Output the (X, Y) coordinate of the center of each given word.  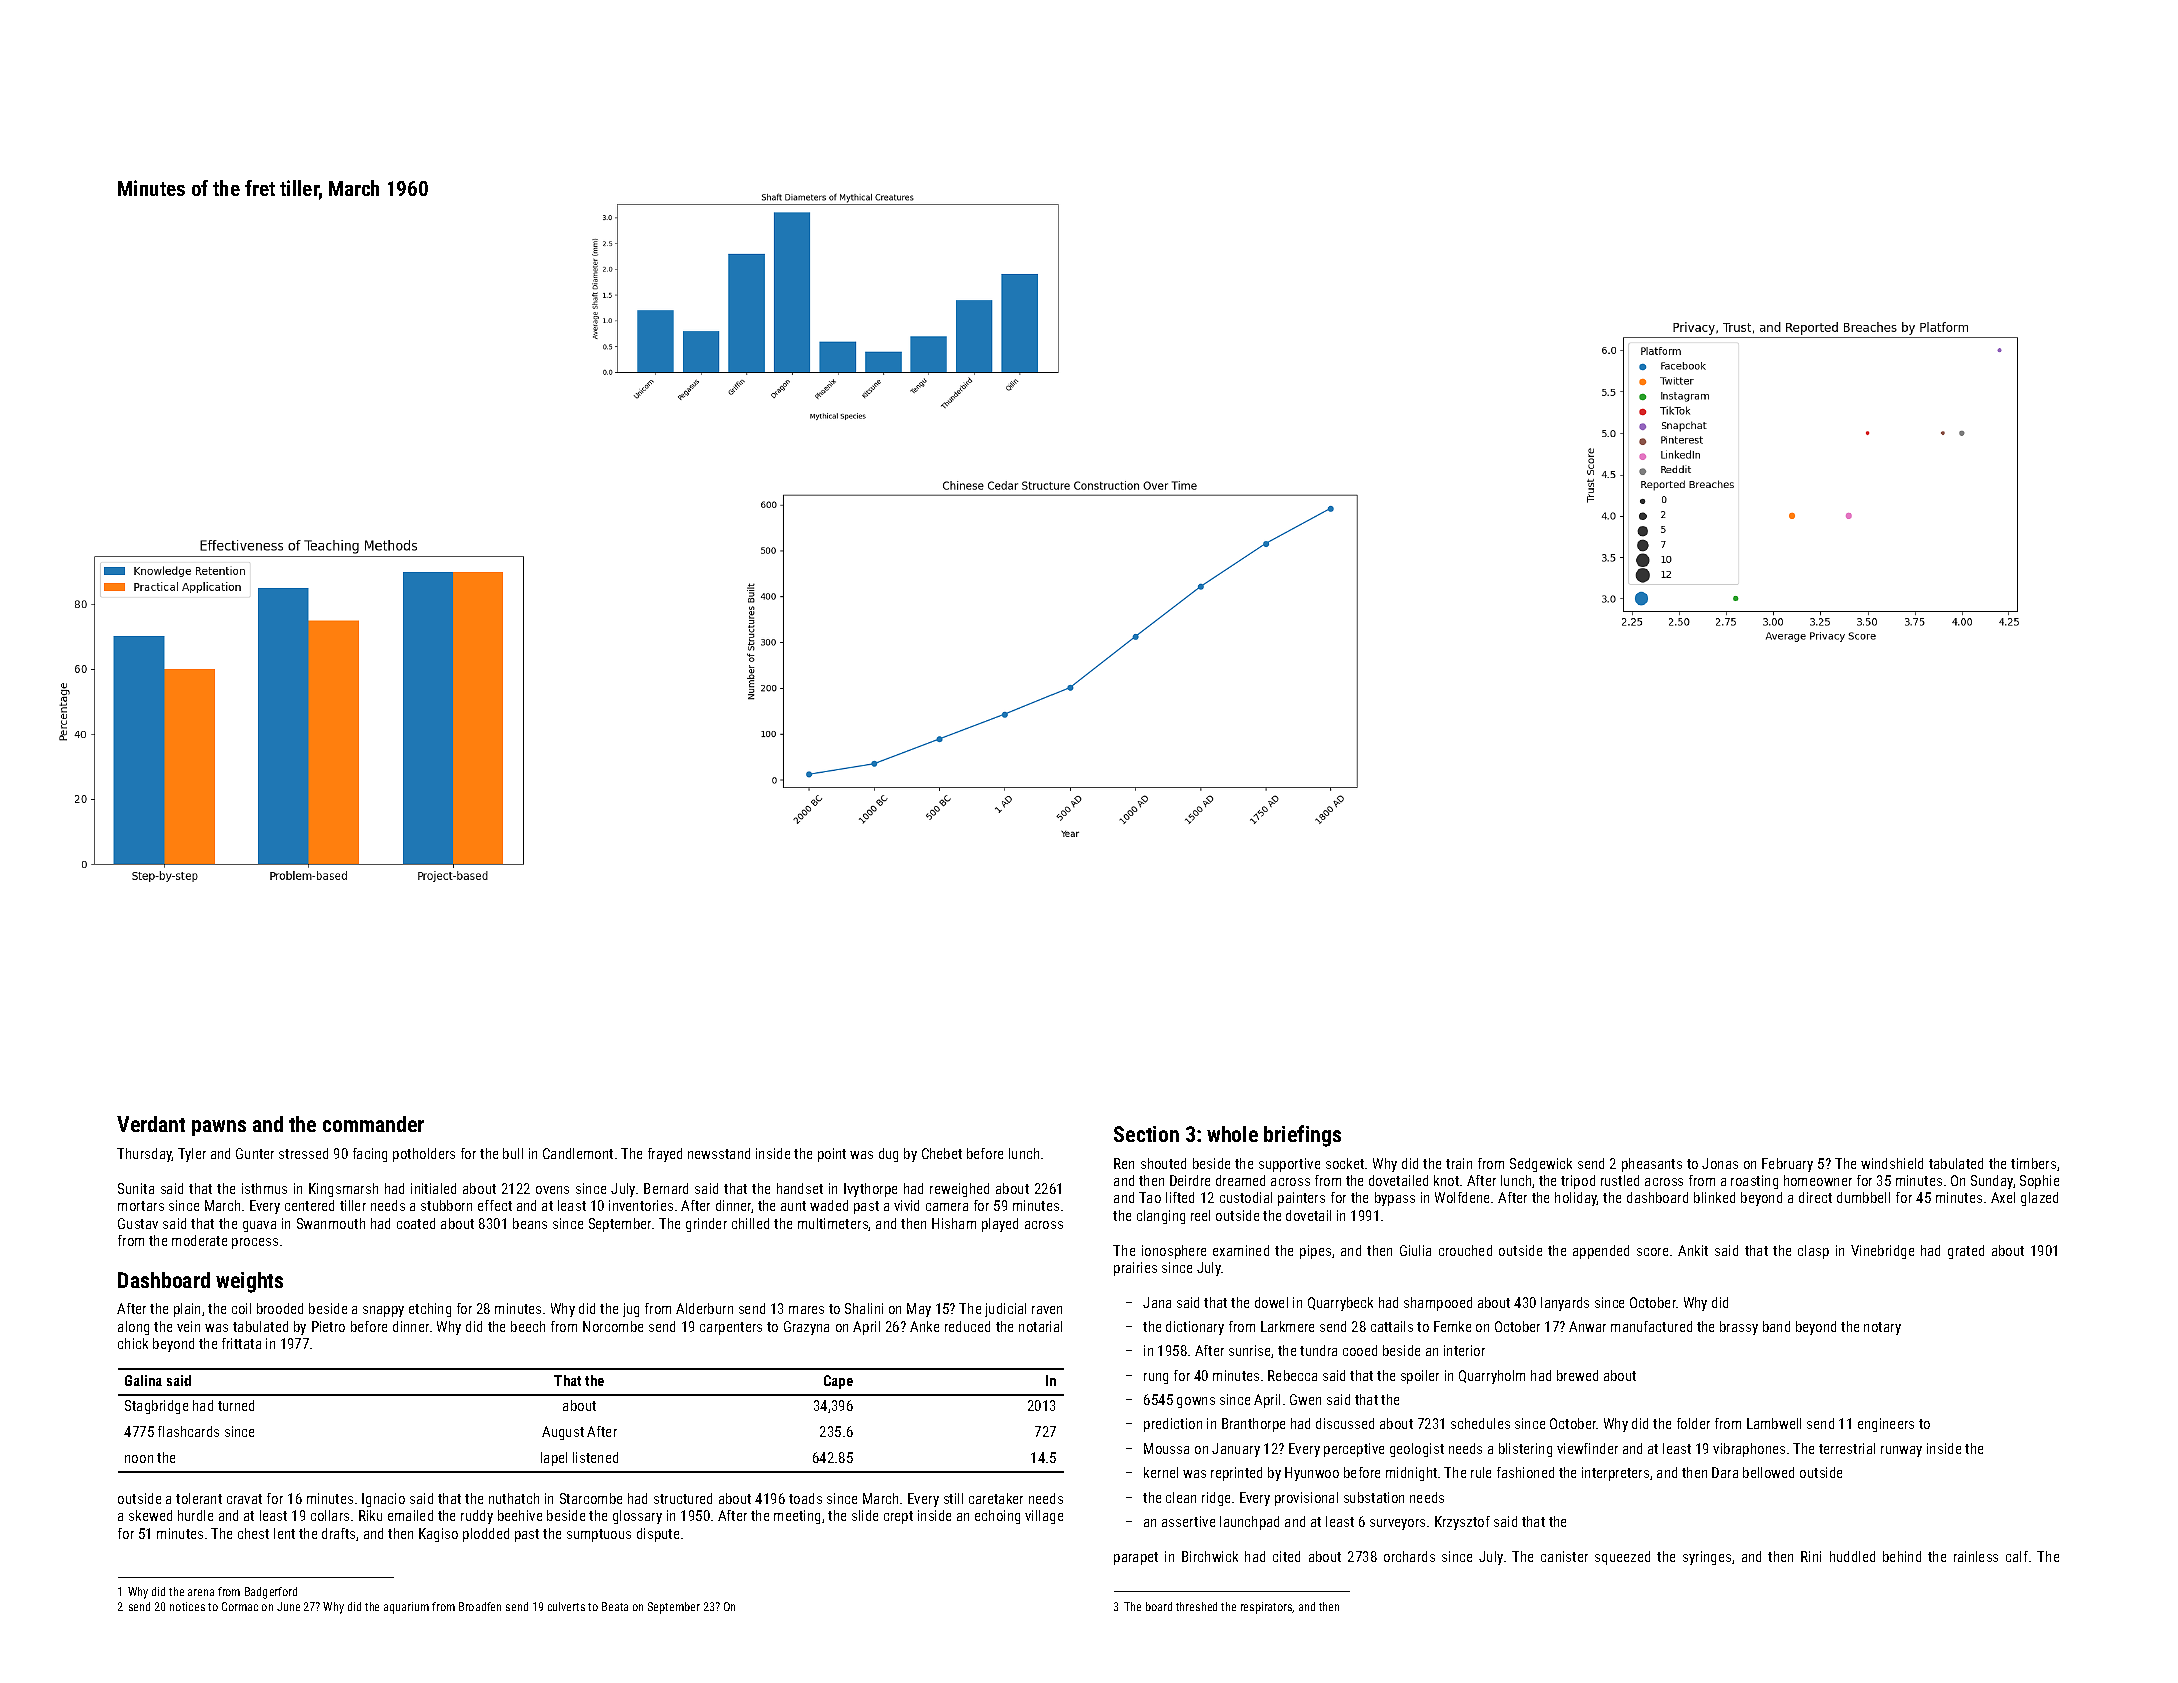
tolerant (199, 1498)
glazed (2039, 1199)
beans (530, 1223)
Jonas (1720, 1163)
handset (800, 1188)
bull (513, 1153)
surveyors (1397, 1524)
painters (1301, 1199)
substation (1374, 1497)
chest (253, 1533)
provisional (1306, 1499)
